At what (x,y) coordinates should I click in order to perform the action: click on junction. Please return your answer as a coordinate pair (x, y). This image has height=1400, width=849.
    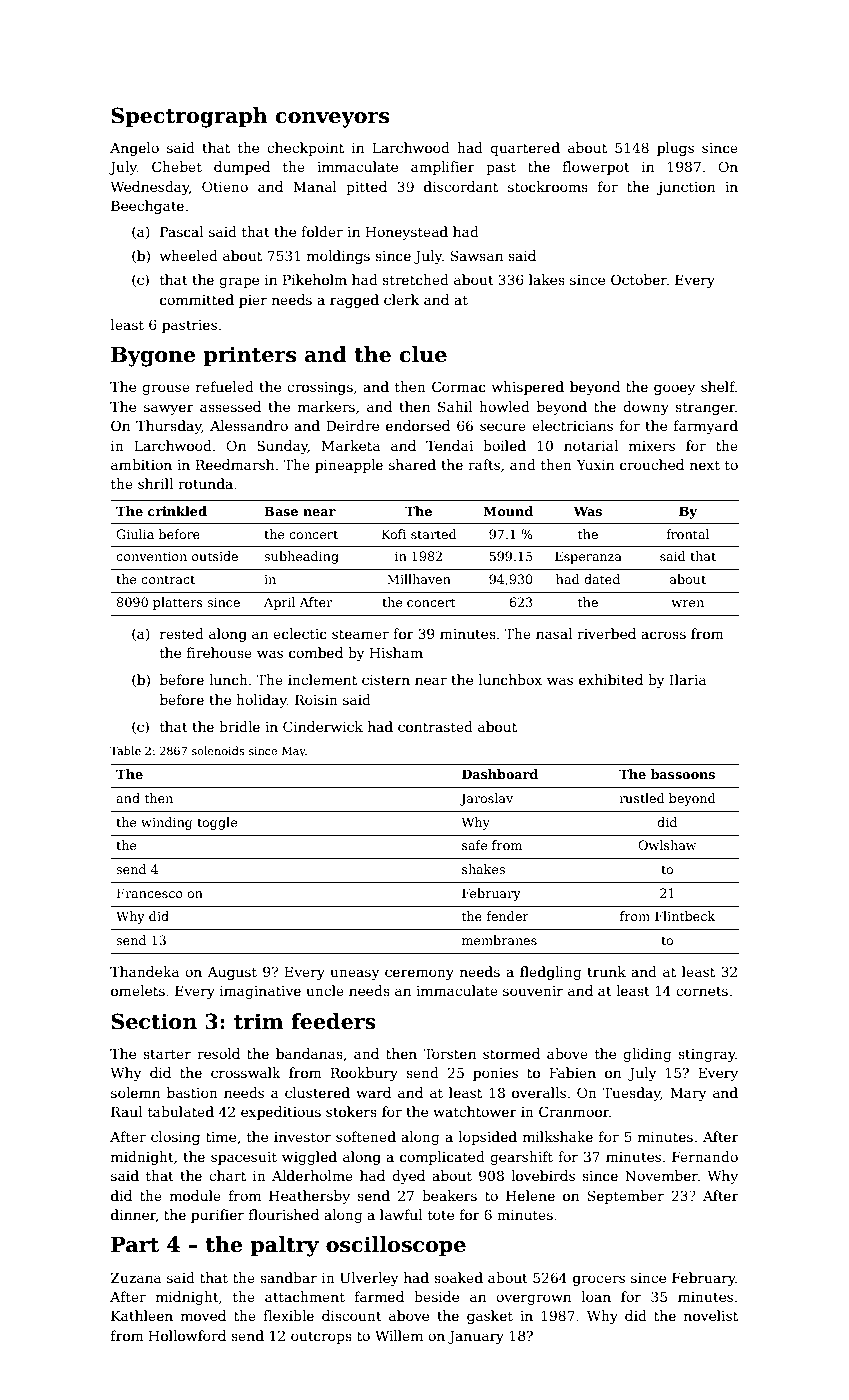
    Looking at the image, I should click on (686, 188).
